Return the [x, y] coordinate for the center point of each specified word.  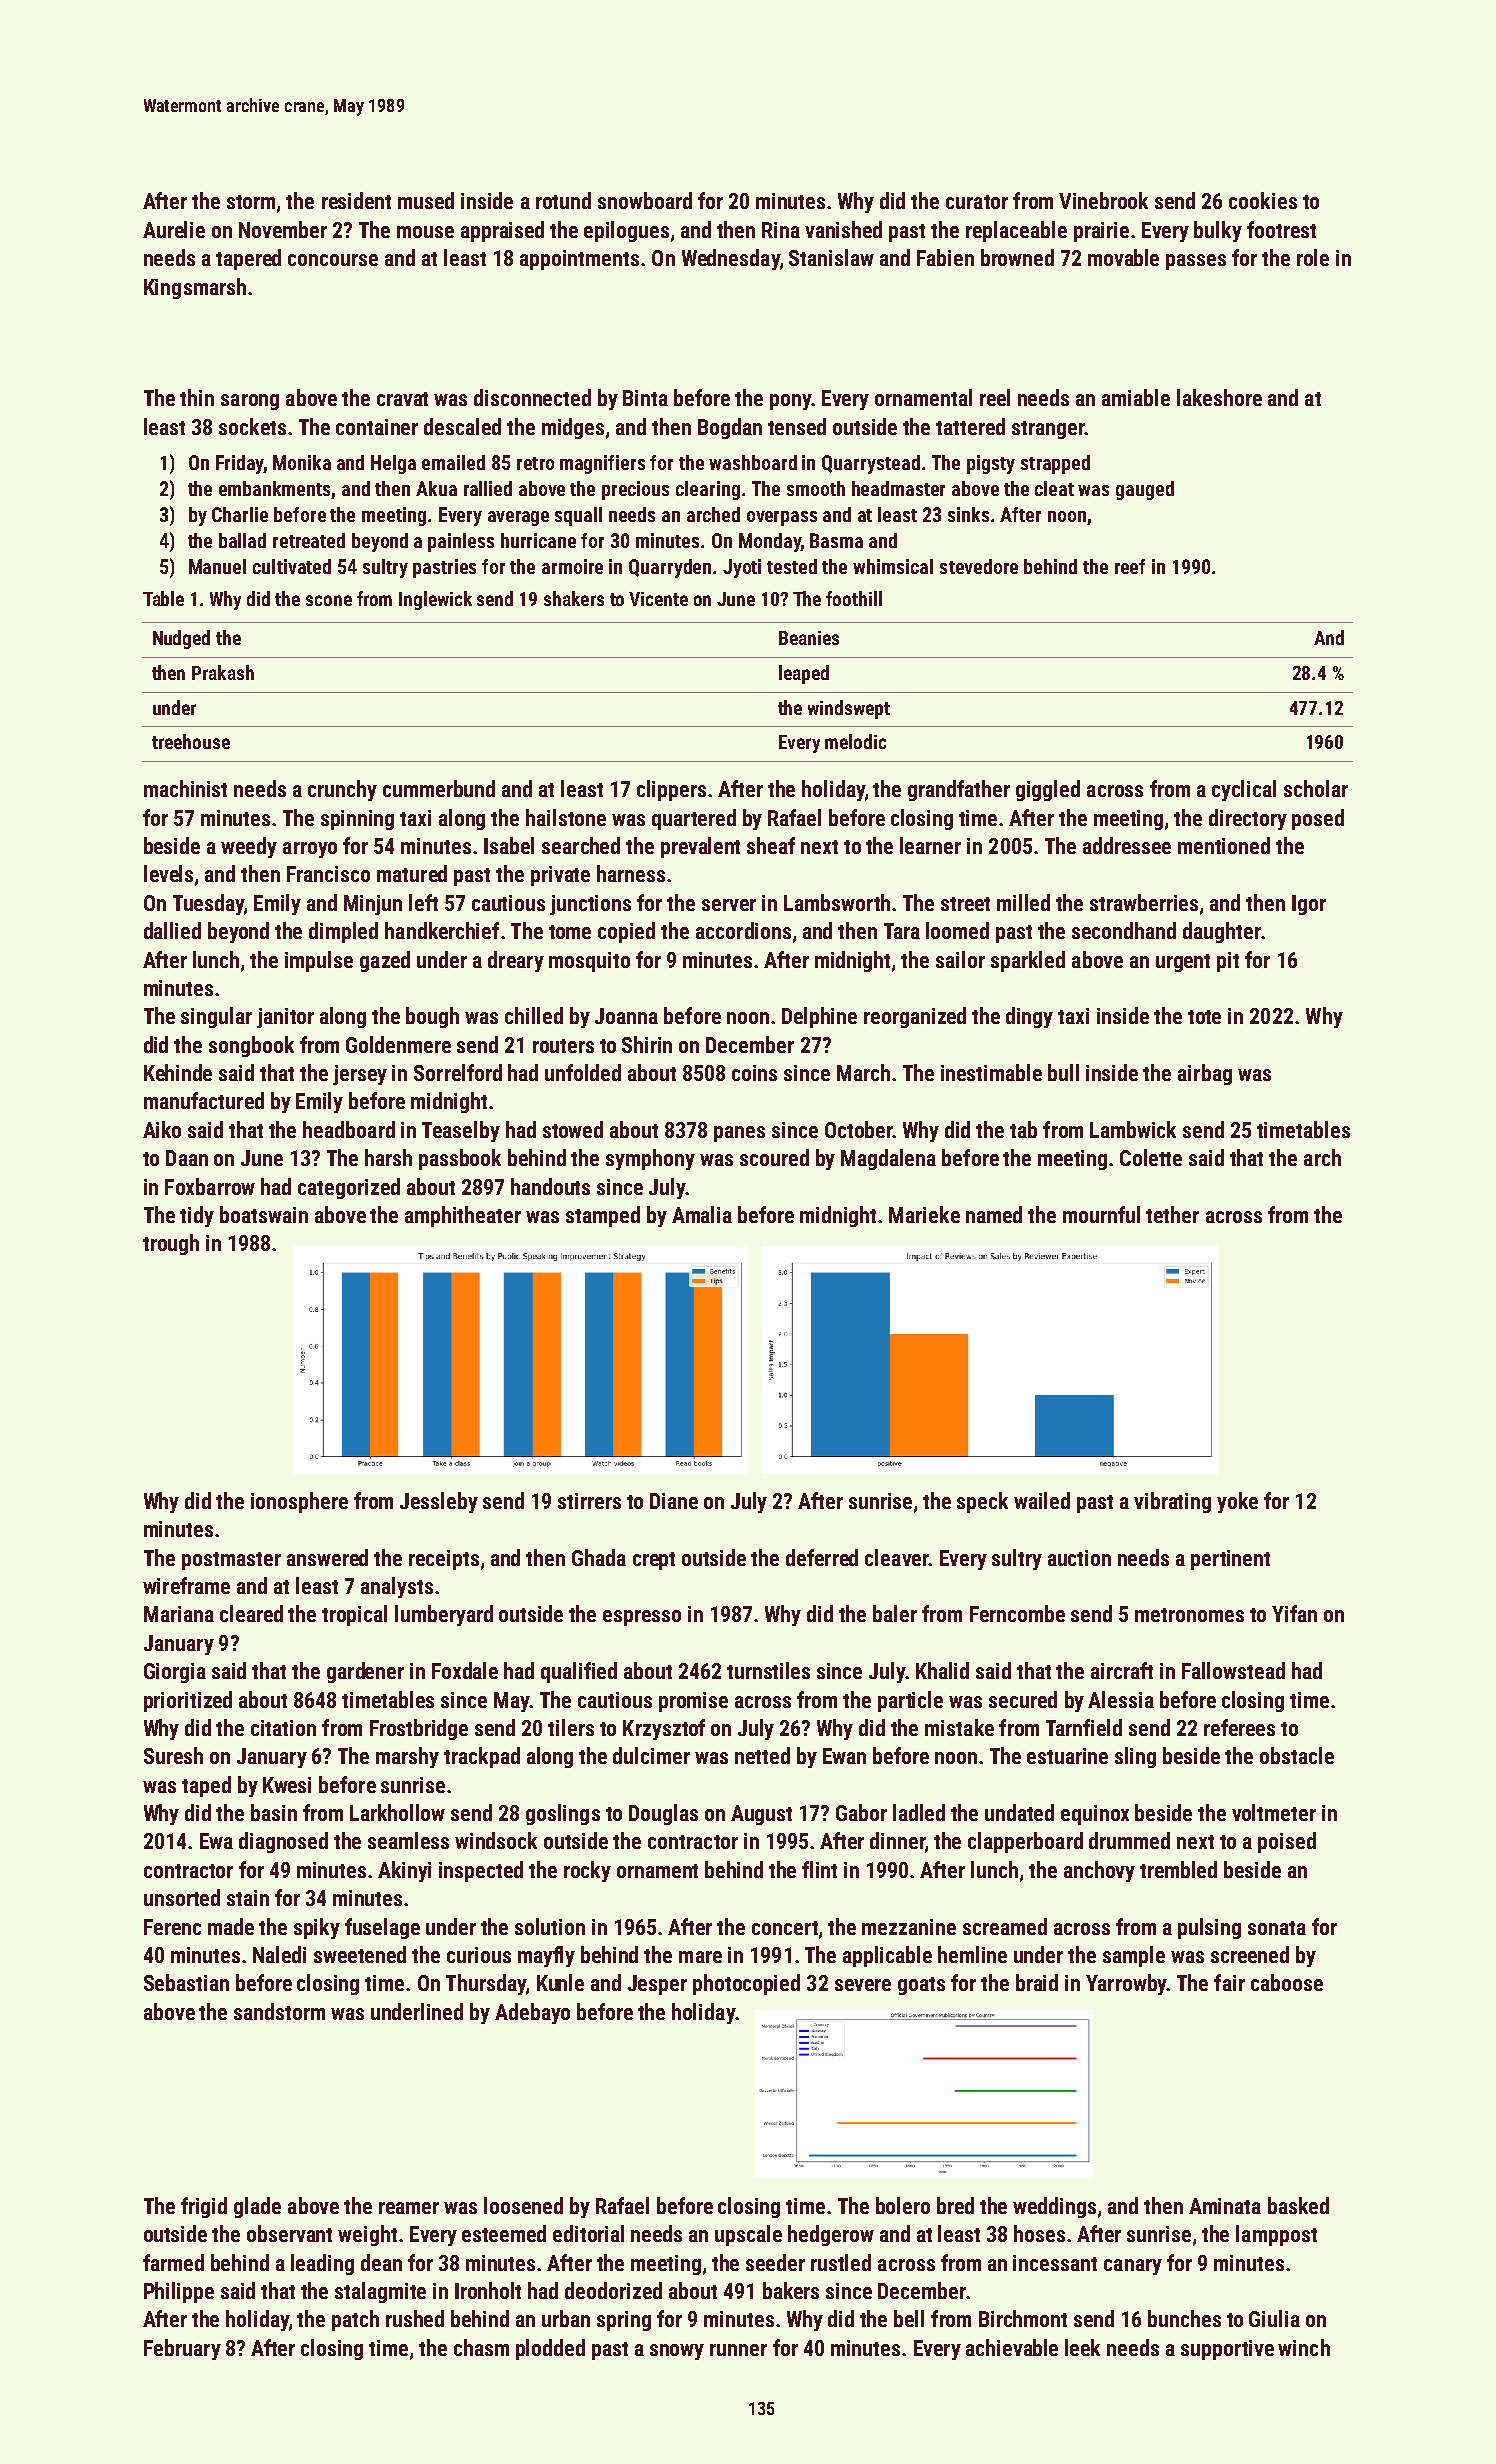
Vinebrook [1103, 200]
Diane [674, 1501]
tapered [248, 259]
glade [257, 2207]
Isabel [509, 845]
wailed [1042, 1500]
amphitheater [463, 1216]
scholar [1316, 788]
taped [206, 1786]
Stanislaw [831, 257]
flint [819, 1869]
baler [895, 1613]
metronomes [1189, 1615]
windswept [849, 709]
